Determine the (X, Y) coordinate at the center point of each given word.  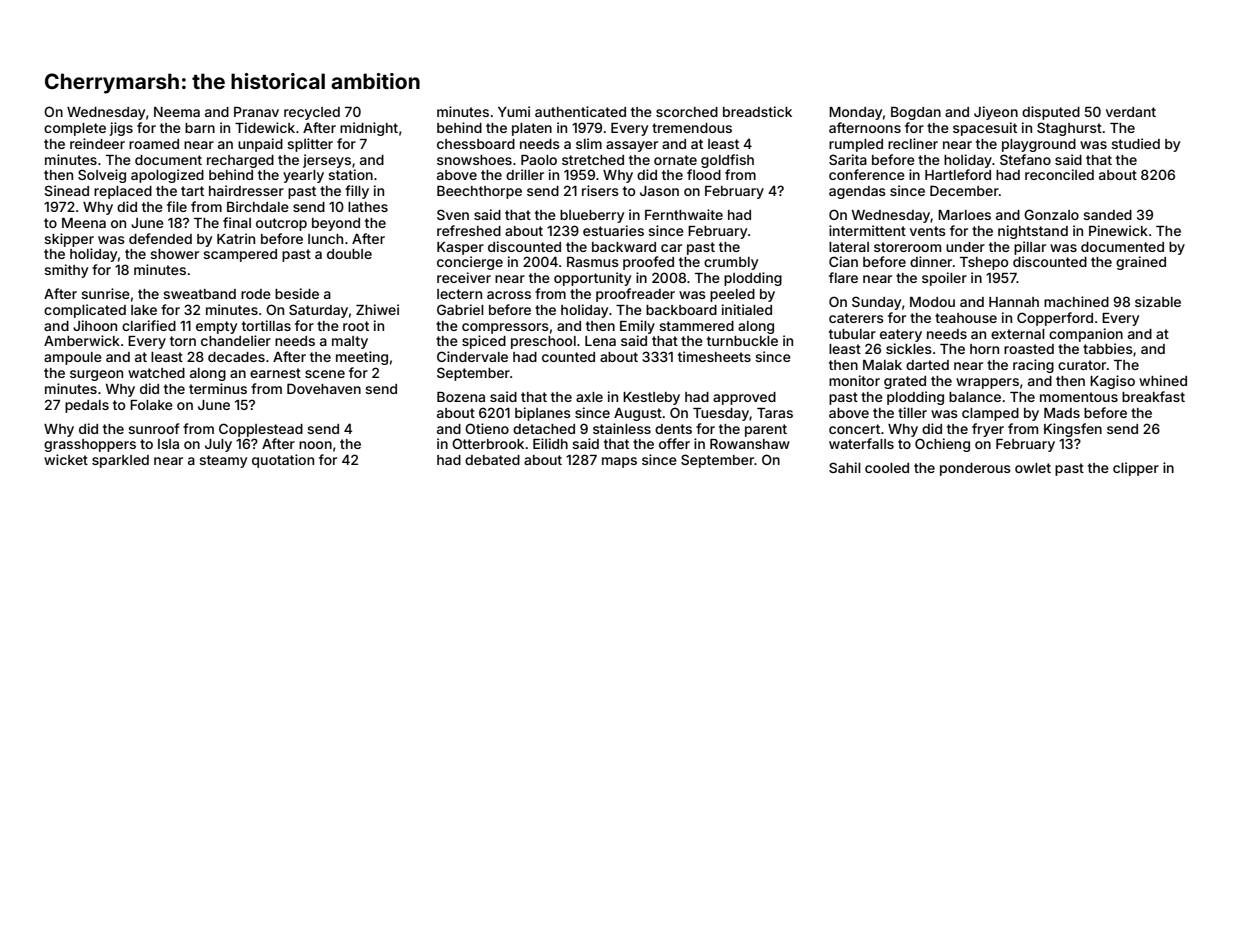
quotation (283, 461)
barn (200, 128)
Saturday (318, 311)
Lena (600, 341)
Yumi (514, 111)
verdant (1131, 112)
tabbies (1108, 348)
